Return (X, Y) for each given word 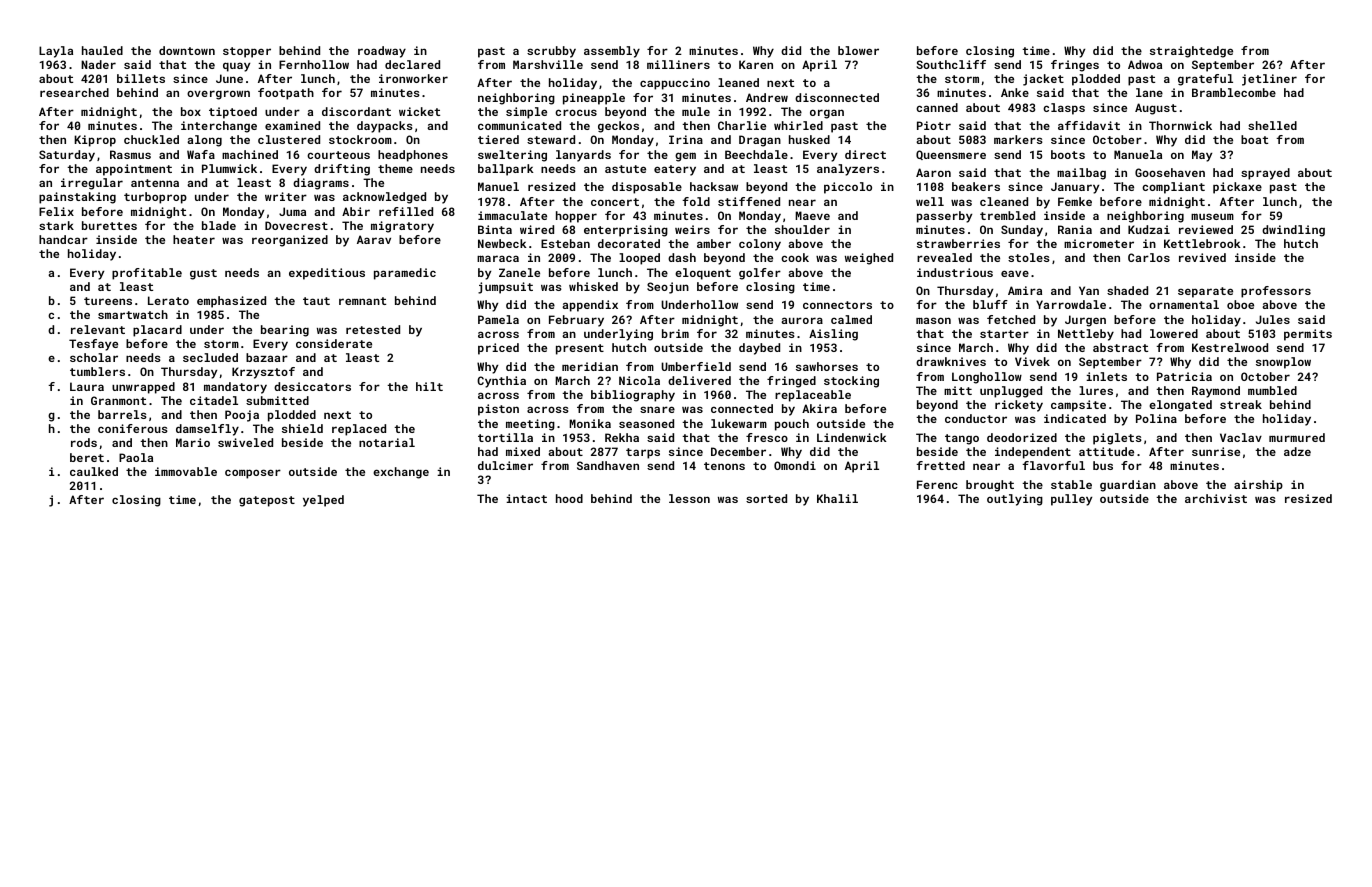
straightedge (1191, 52)
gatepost (267, 501)
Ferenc (937, 484)
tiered (498, 139)
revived (1202, 257)
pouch (792, 425)
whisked (593, 286)
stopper (247, 52)
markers (1018, 139)
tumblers (97, 371)
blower (858, 50)
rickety (1019, 406)
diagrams (321, 184)
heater (194, 239)
